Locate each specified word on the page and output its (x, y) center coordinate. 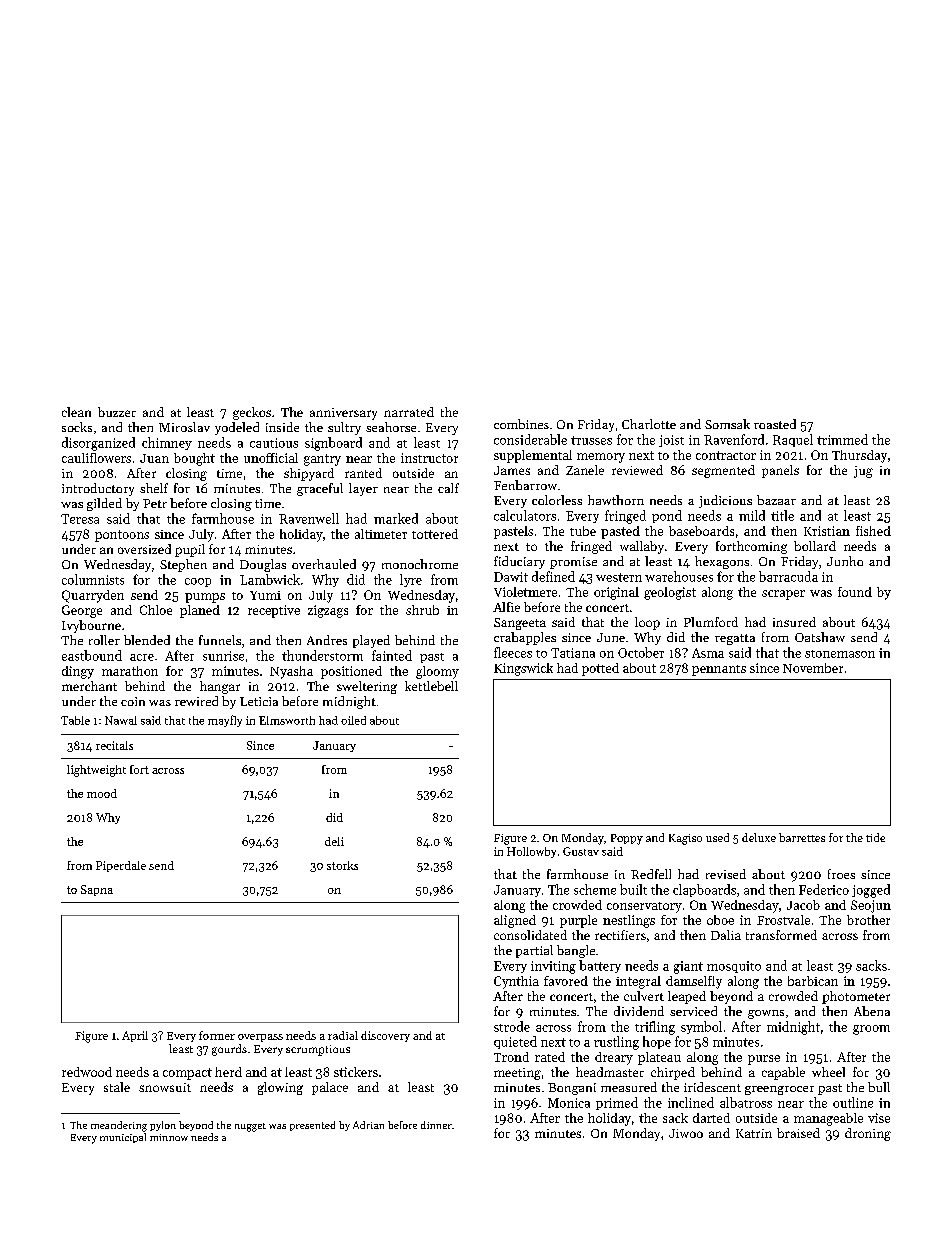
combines (521, 424)
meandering (119, 1126)
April (135, 1036)
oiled (353, 720)
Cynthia (516, 982)
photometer (856, 997)
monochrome (420, 564)
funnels (220, 640)
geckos (252, 413)
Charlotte (649, 424)
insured (794, 622)
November (813, 668)
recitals (114, 745)
